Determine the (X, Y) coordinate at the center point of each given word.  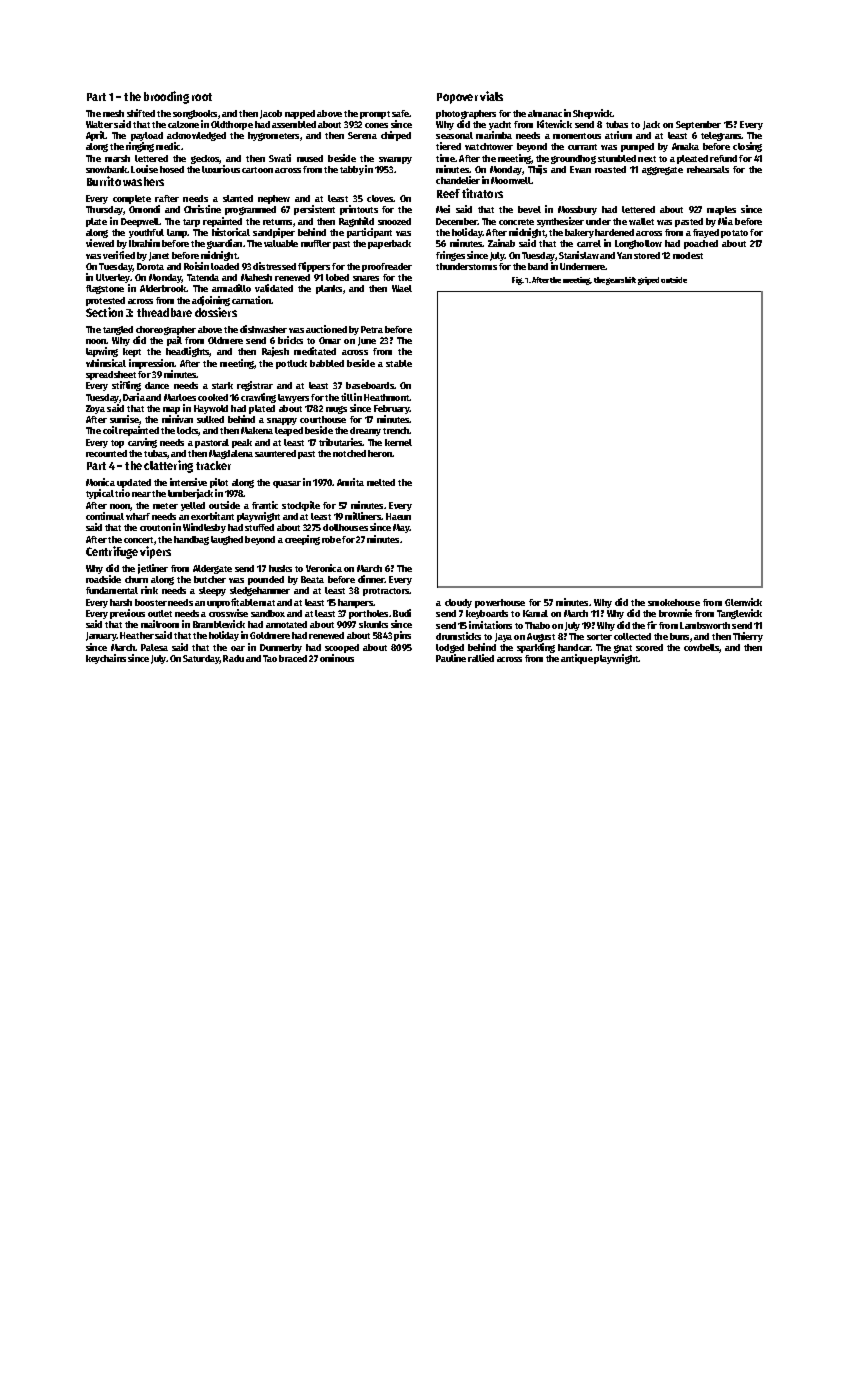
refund (723, 158)
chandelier (458, 180)
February (392, 409)
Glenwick (743, 602)
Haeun (398, 516)
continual (105, 516)
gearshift (621, 281)
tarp (191, 223)
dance (157, 385)
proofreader (387, 267)
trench (396, 430)
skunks (373, 624)
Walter (99, 124)
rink (149, 590)
